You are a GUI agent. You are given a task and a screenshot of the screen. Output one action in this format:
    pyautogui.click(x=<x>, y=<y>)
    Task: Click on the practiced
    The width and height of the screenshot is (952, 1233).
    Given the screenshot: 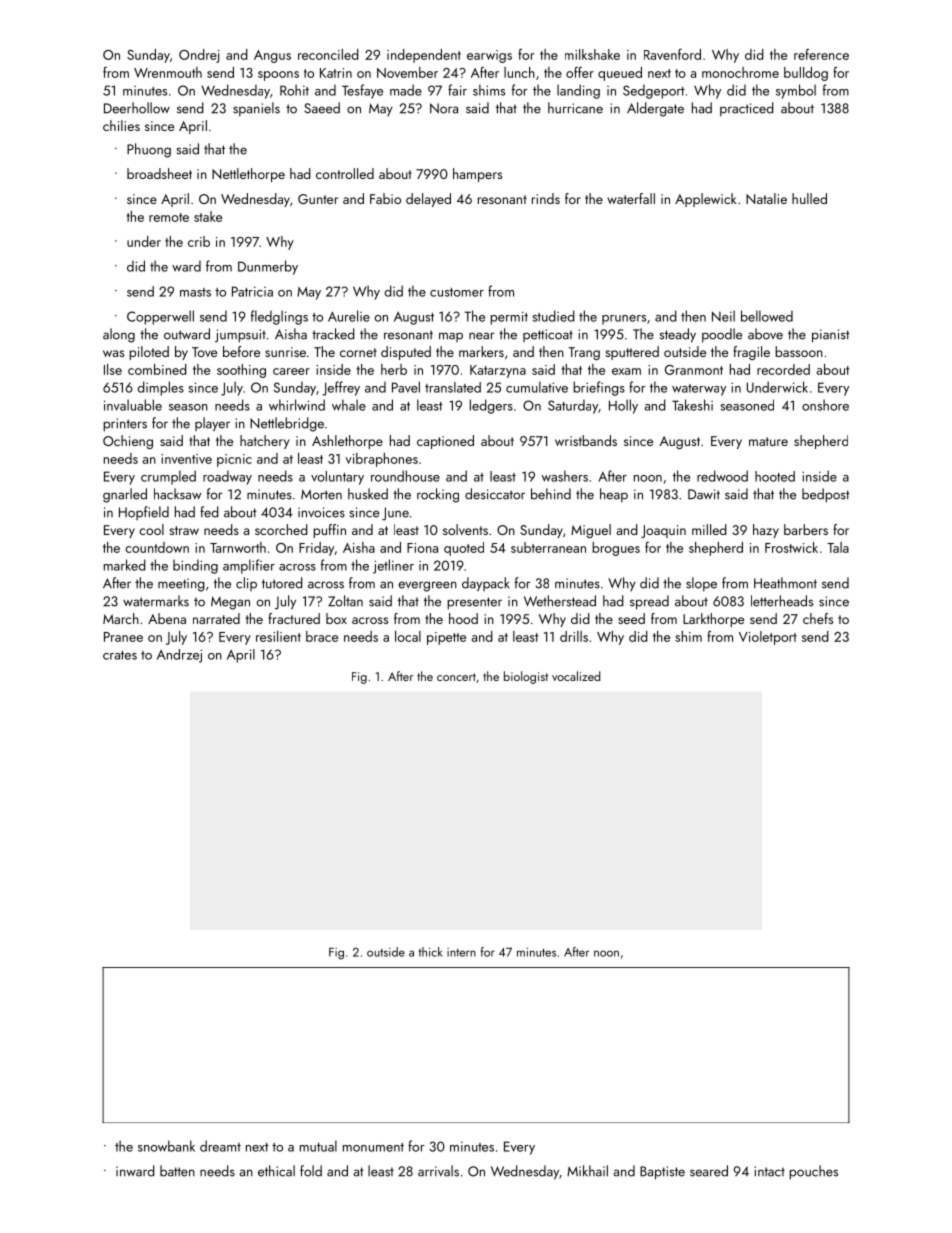 What is the action you would take?
    pyautogui.click(x=747, y=109)
